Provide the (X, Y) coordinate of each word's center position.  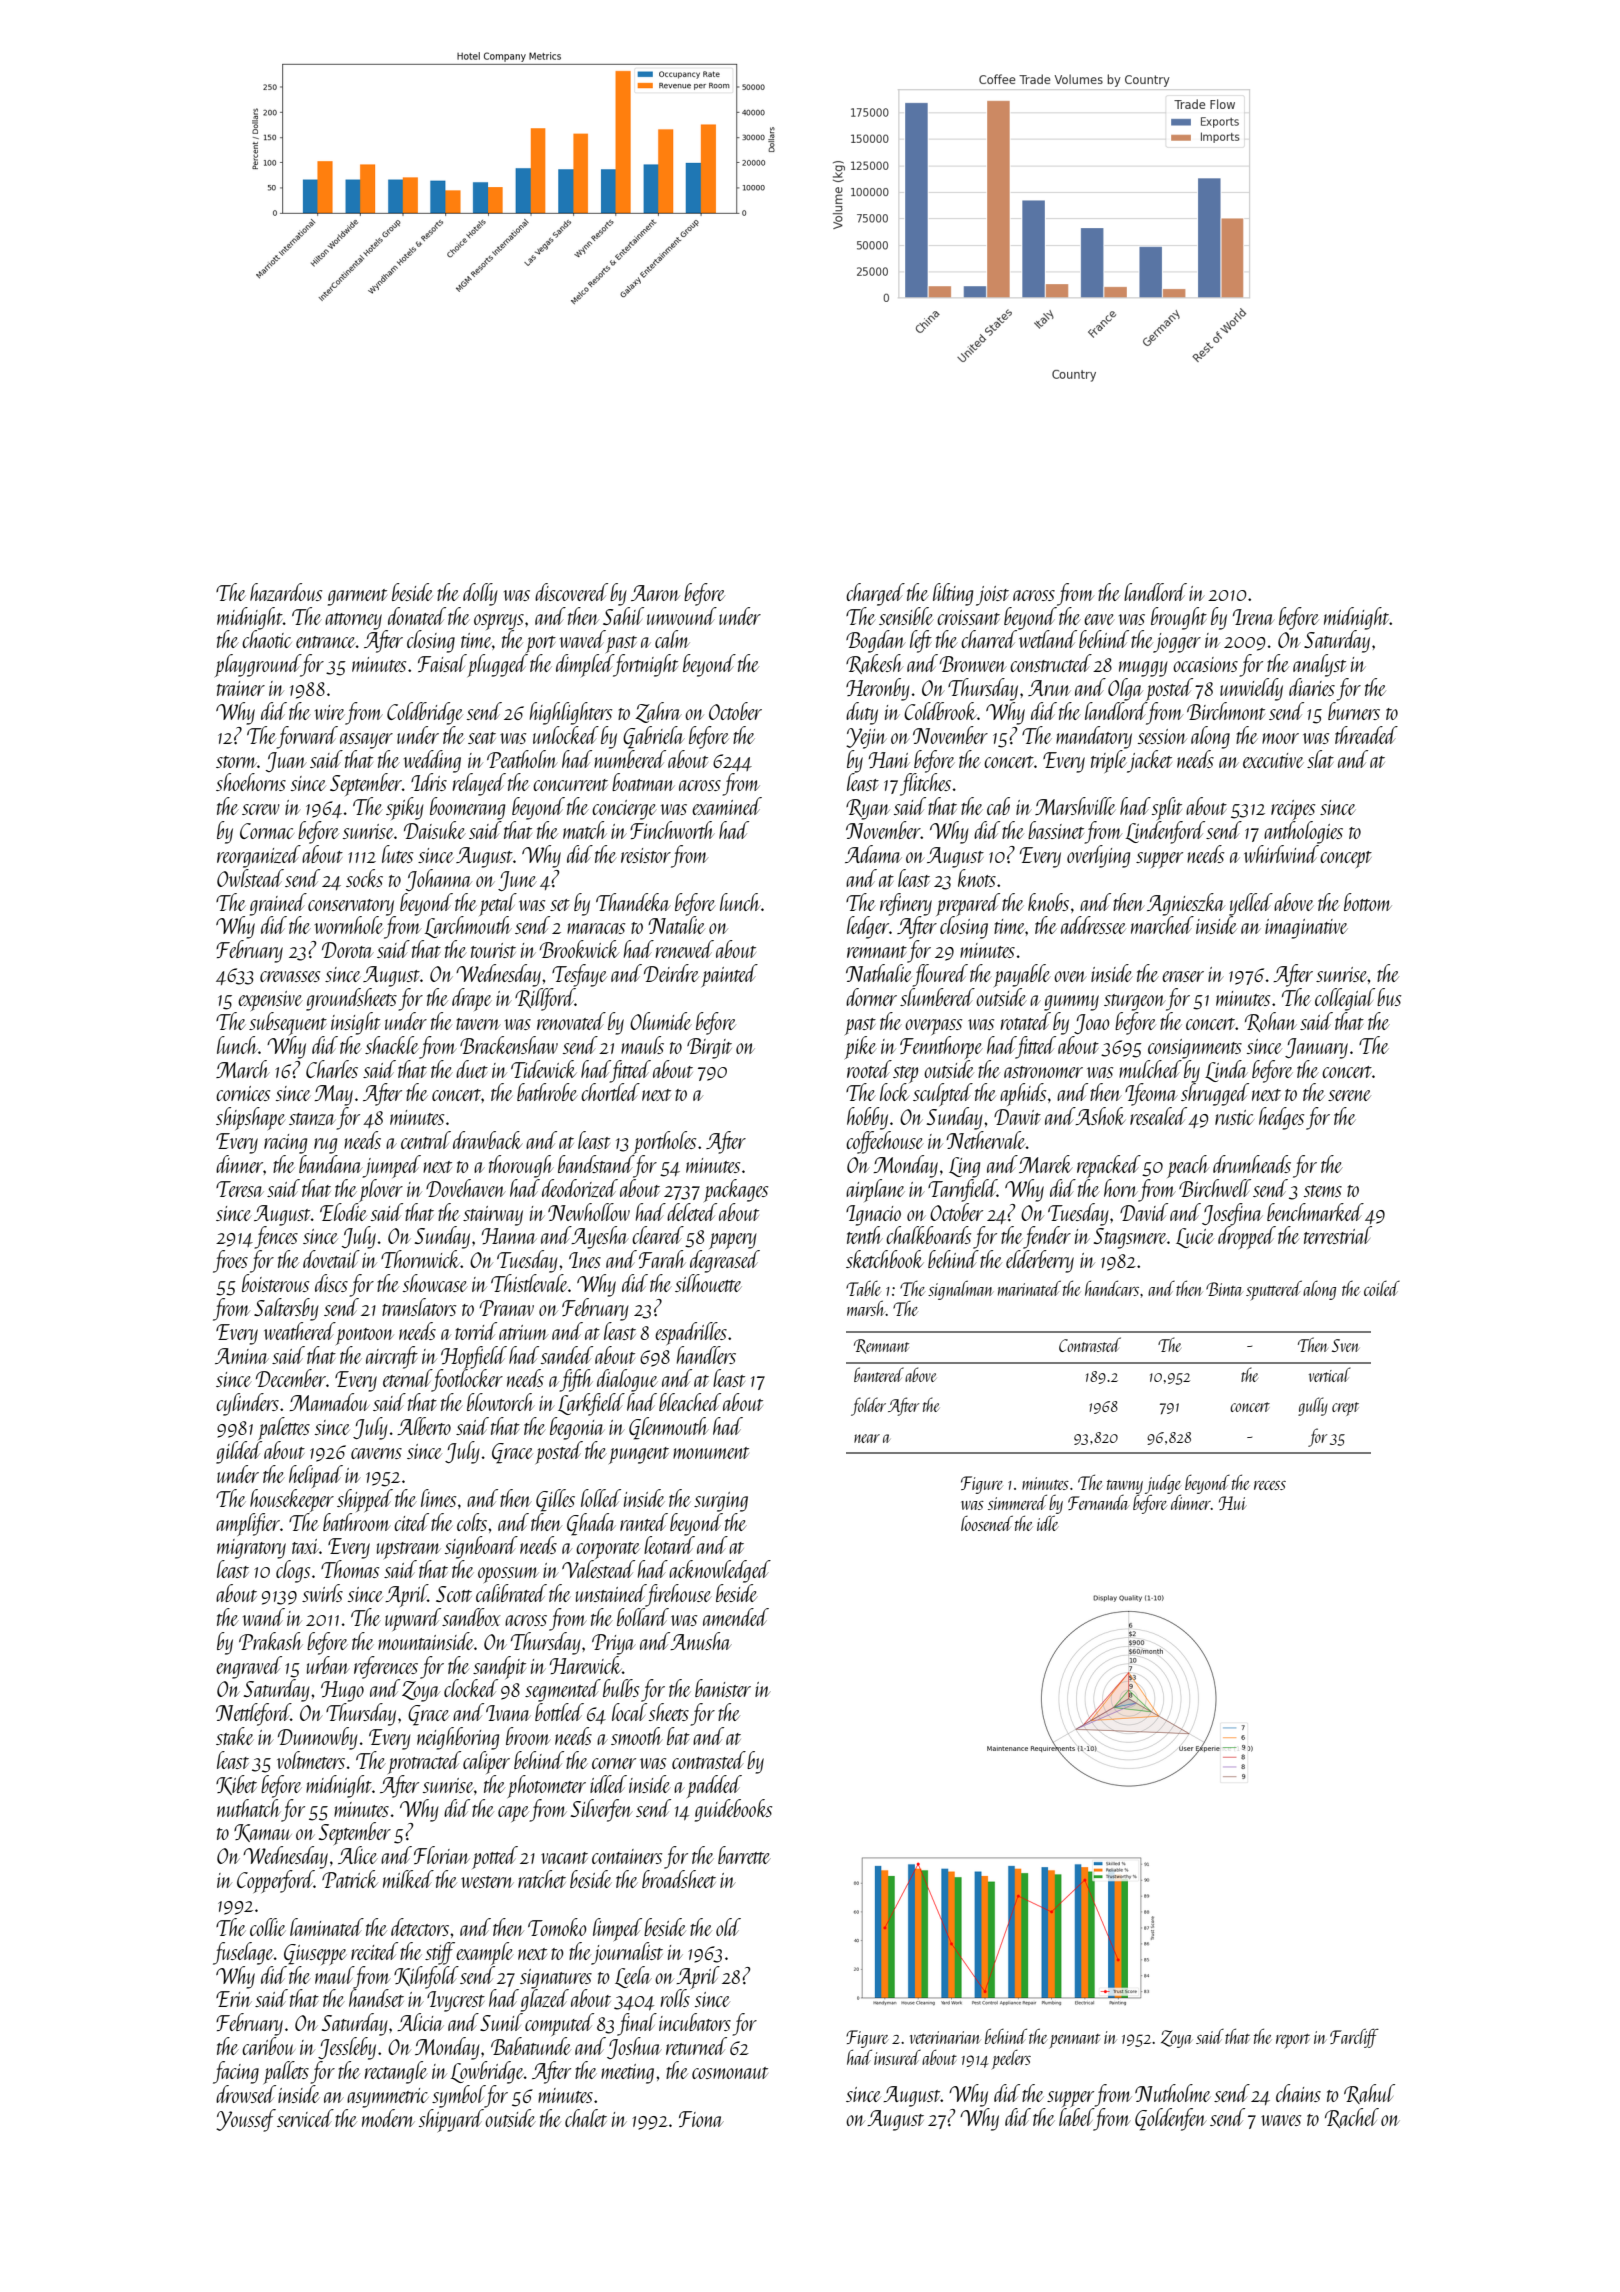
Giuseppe (315, 1954)
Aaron (655, 593)
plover (381, 1190)
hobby (867, 1118)
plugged (498, 665)
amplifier (248, 1524)
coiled (1382, 1288)
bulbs (621, 1688)
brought (1179, 618)
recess (1270, 1485)
